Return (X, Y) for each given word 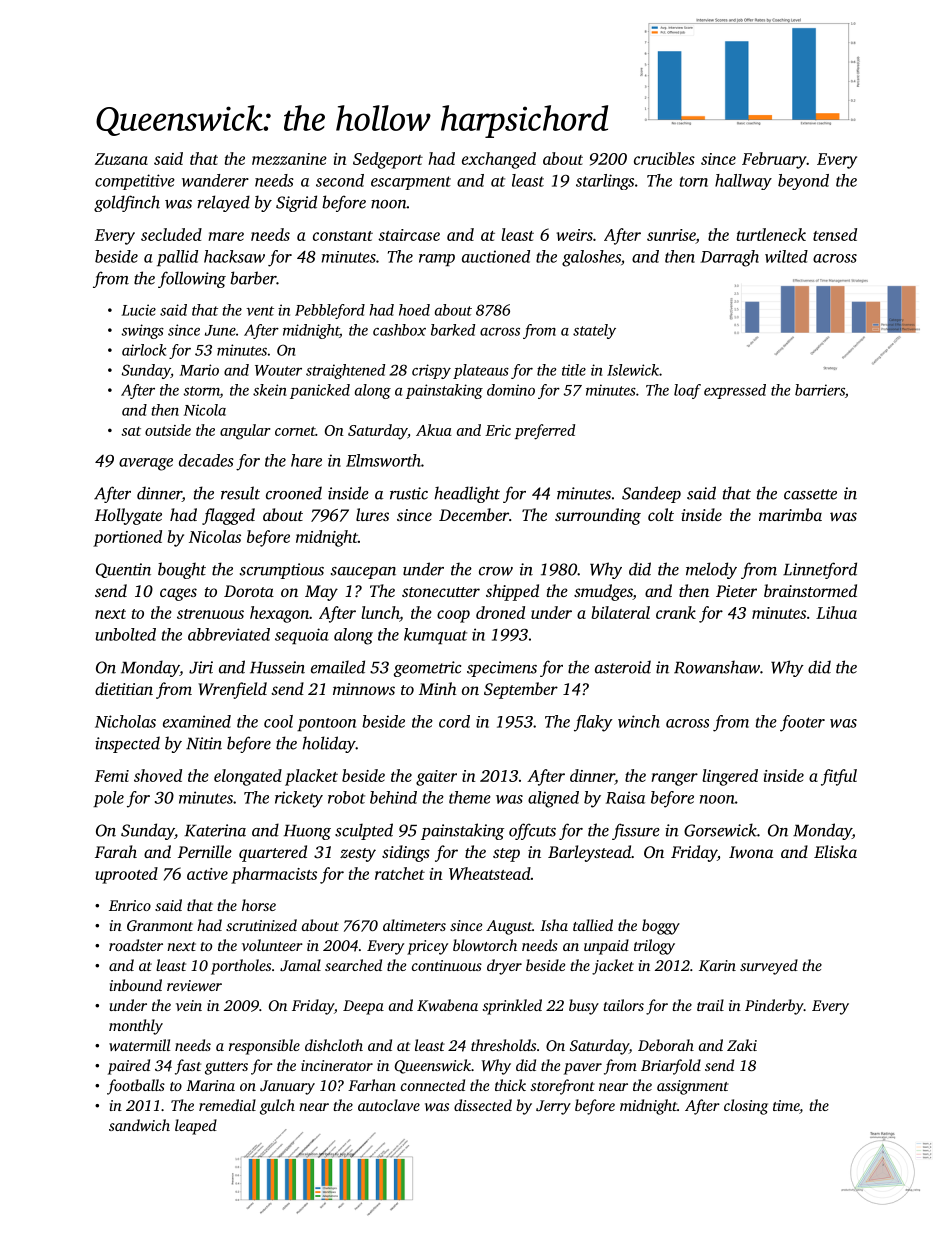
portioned (127, 538)
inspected (127, 744)
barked (453, 330)
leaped (196, 1127)
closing (746, 1107)
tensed (835, 234)
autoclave (389, 1105)
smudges (603, 592)
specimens (502, 669)
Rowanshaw (717, 667)
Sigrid (296, 203)
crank (676, 612)
